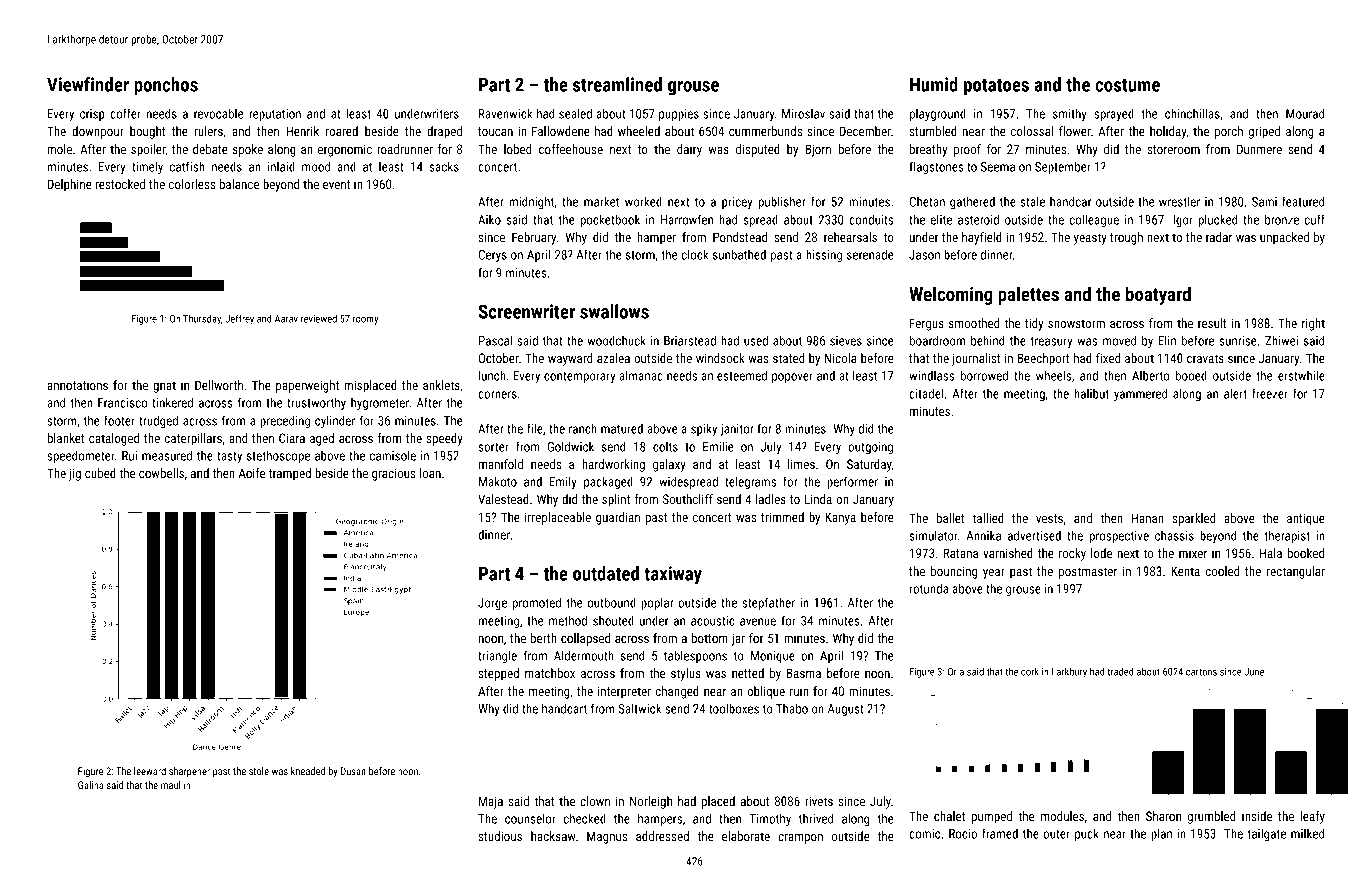 This screenshot has width=1372, height=887. Describe the element at coordinates (492, 604) in the screenshot. I see `Jorge` at that location.
